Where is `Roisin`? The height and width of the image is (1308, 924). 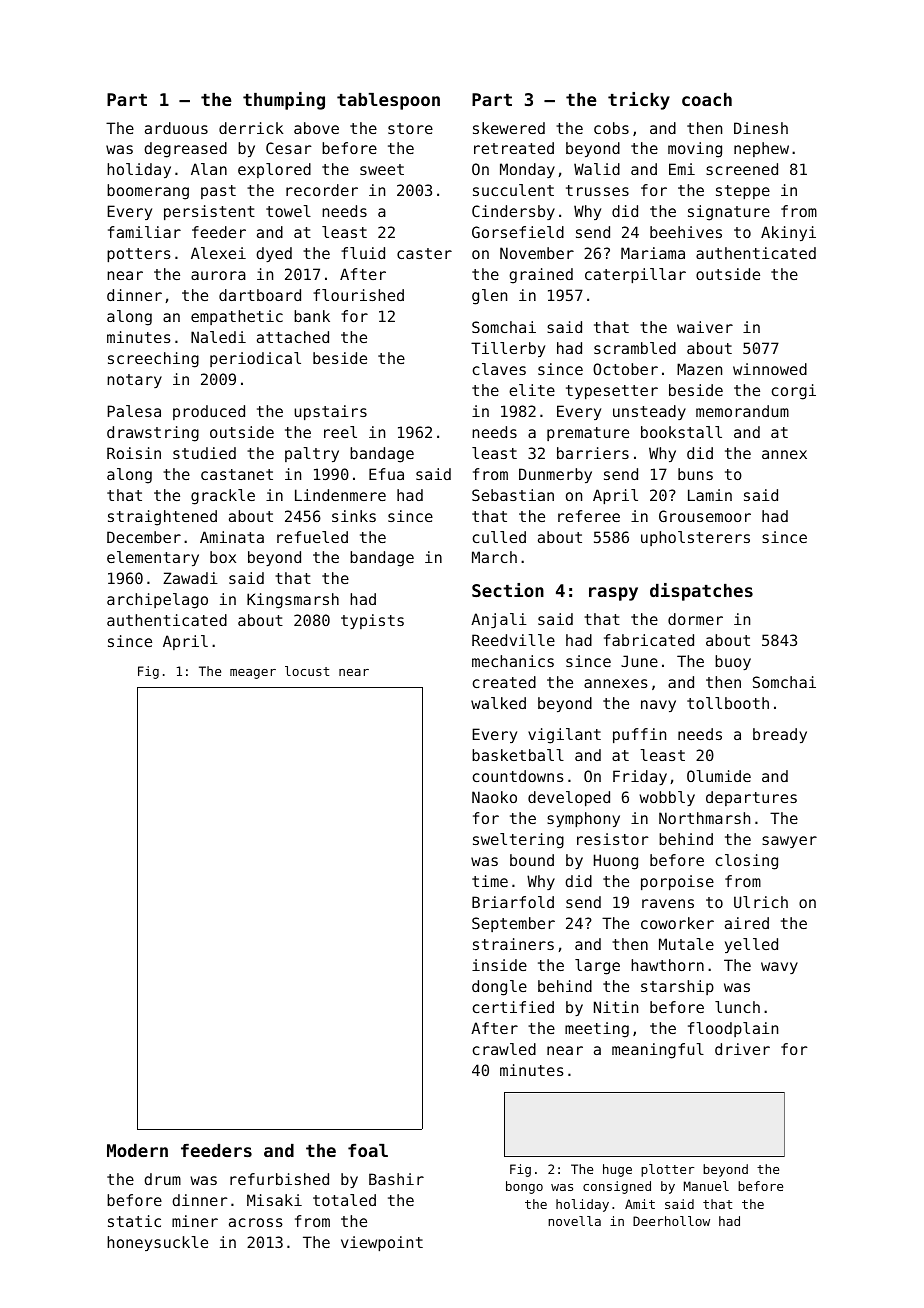
Roisin is located at coordinates (134, 453).
